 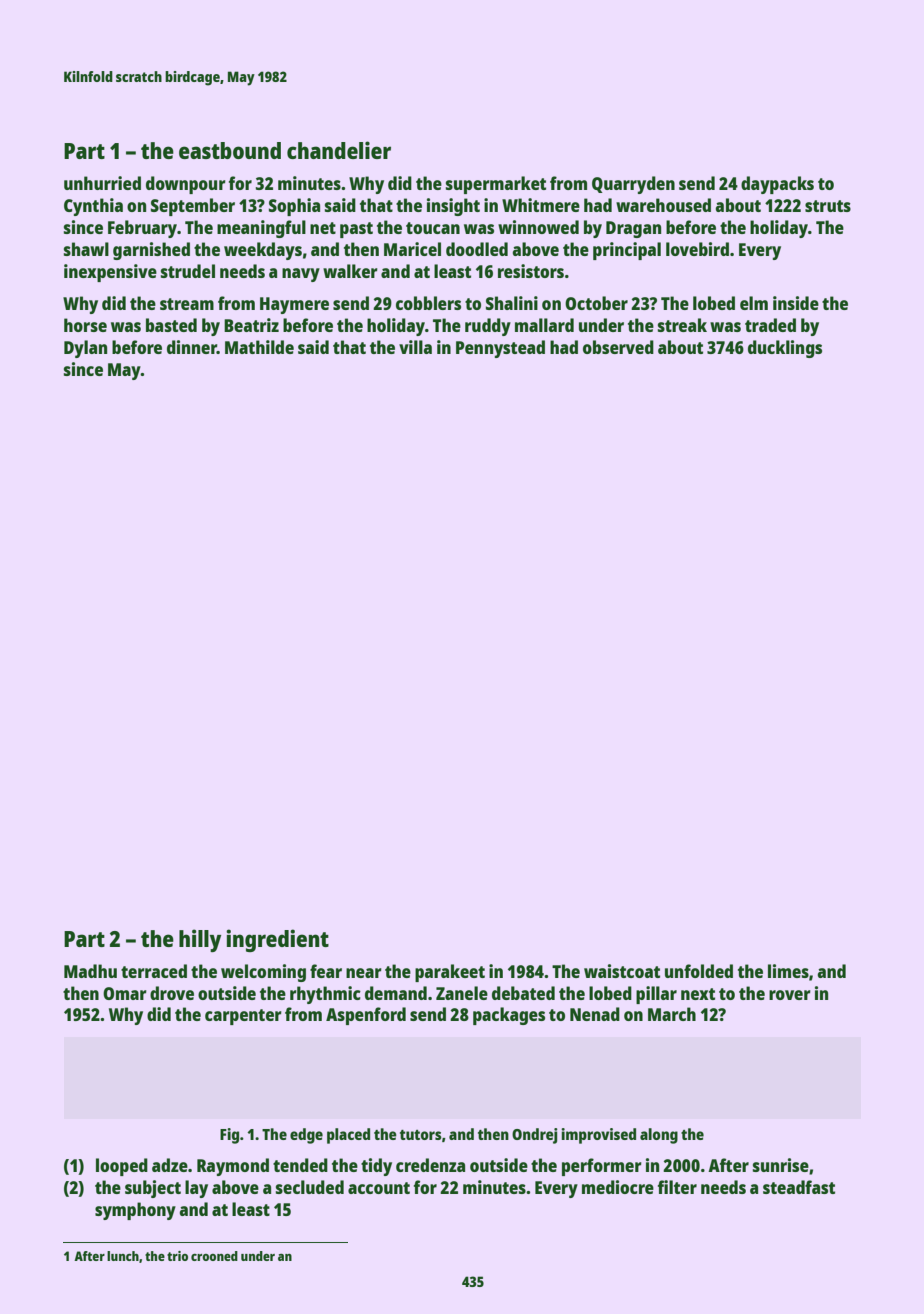 What do you see at coordinates (277, 940) in the document?
I see `ingredient` at bounding box center [277, 940].
